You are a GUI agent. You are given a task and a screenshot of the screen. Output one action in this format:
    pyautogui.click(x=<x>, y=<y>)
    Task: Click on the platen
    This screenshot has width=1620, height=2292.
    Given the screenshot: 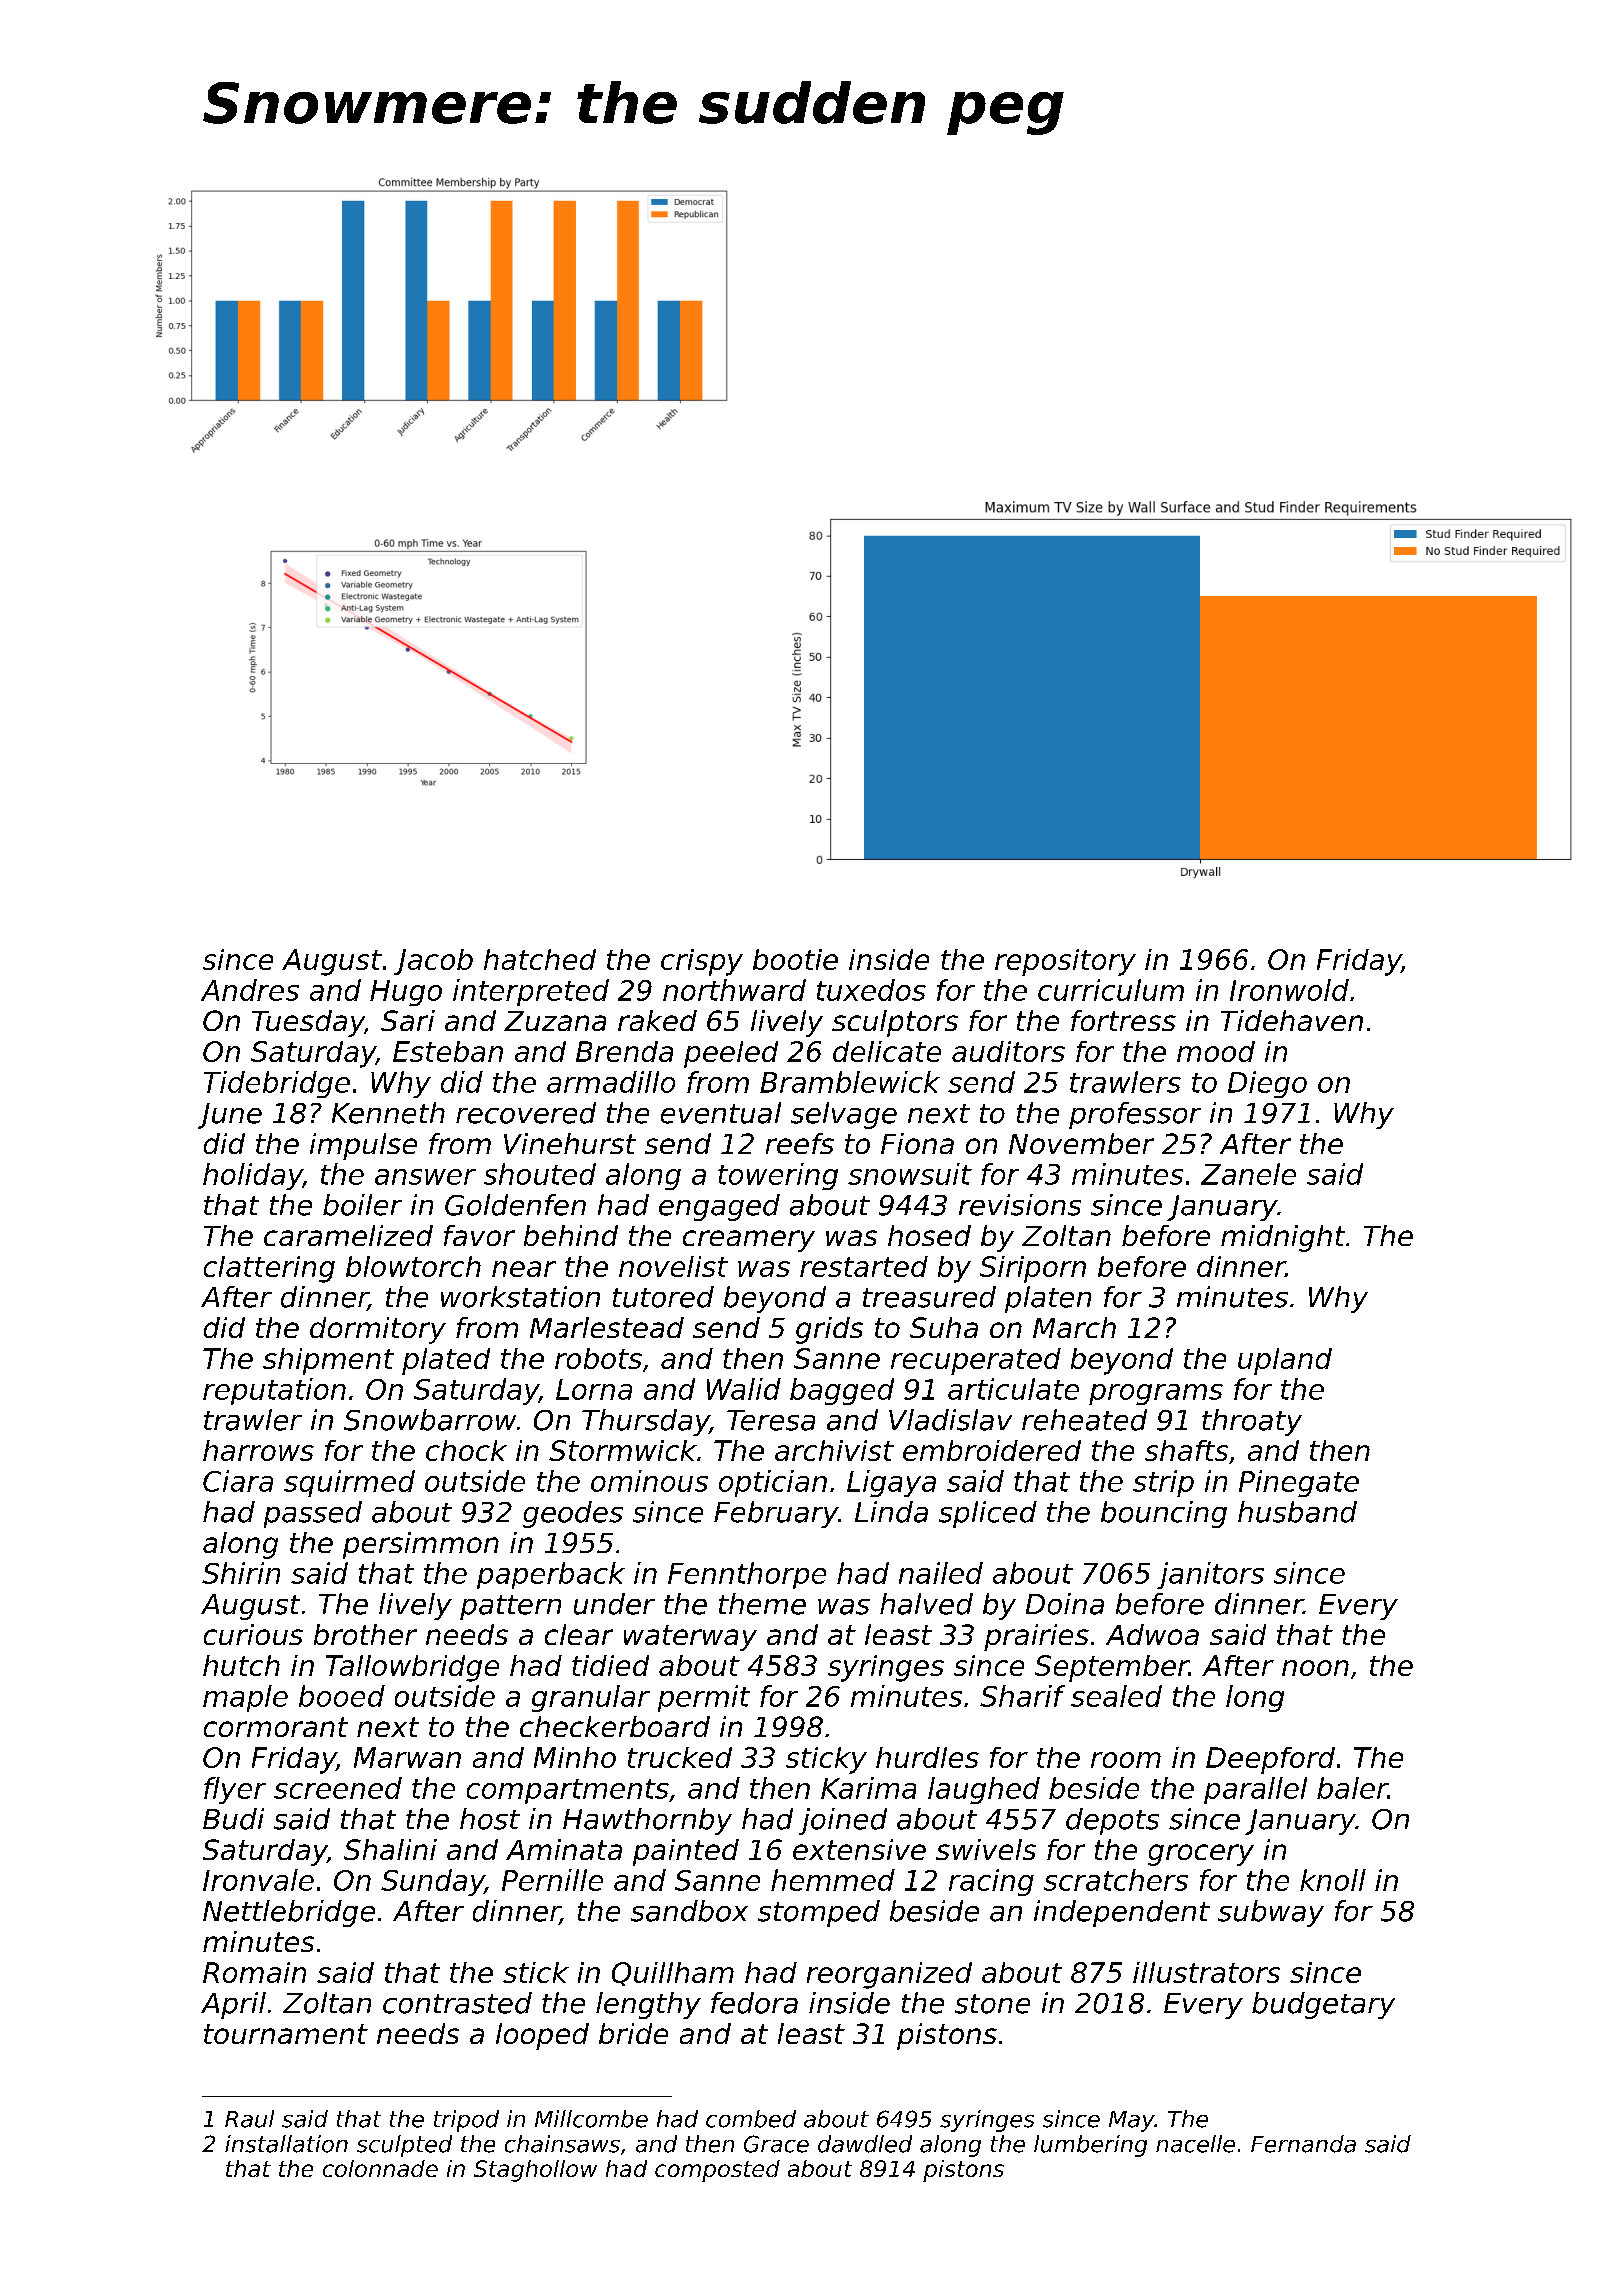 What is the action you would take?
    pyautogui.click(x=1048, y=1299)
